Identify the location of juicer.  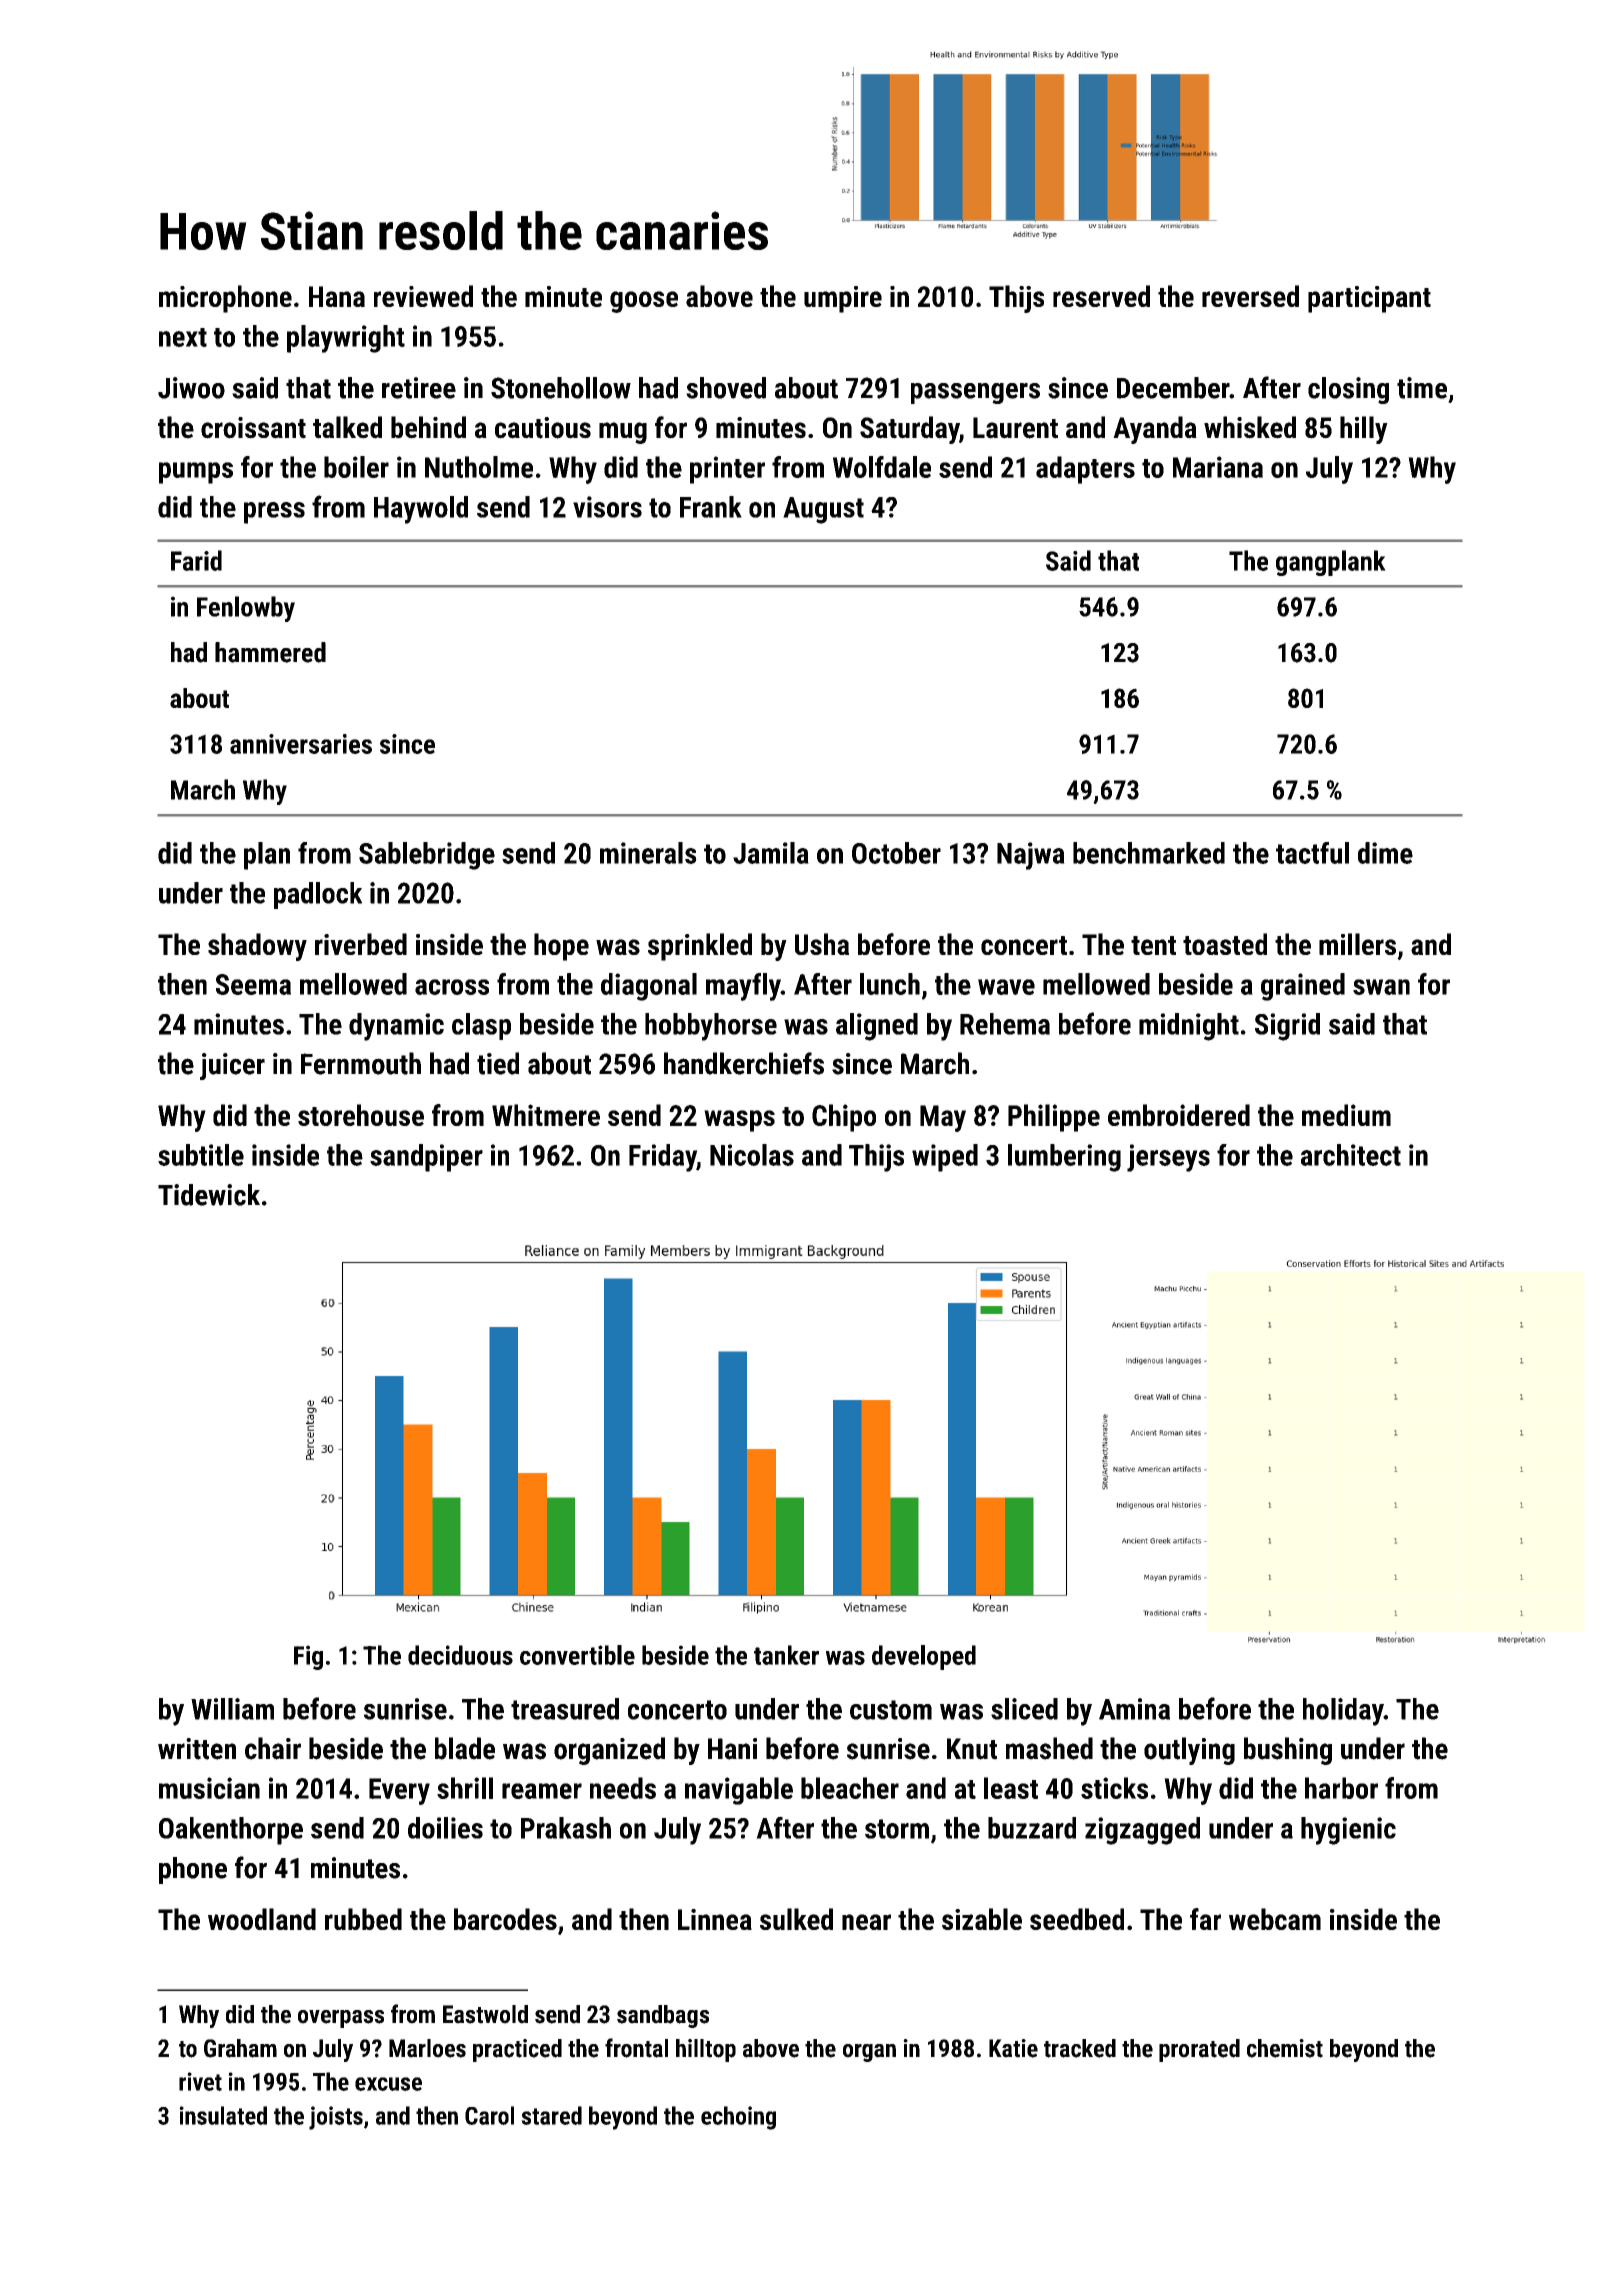
(232, 1066).
